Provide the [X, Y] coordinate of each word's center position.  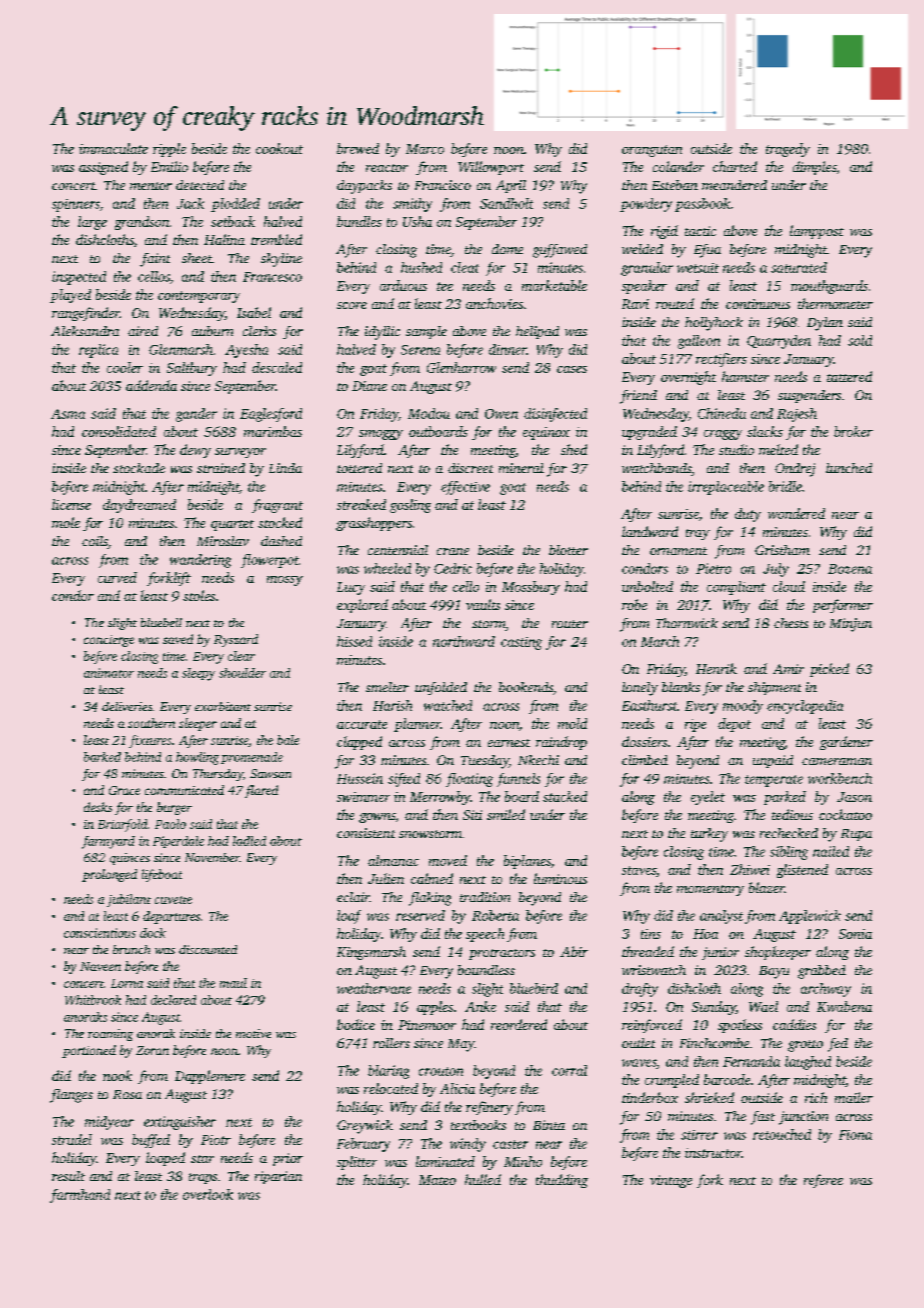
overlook [208, 1194]
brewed [358, 148]
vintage [671, 1181]
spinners [76, 205]
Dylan [825, 324]
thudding [562, 1181]
